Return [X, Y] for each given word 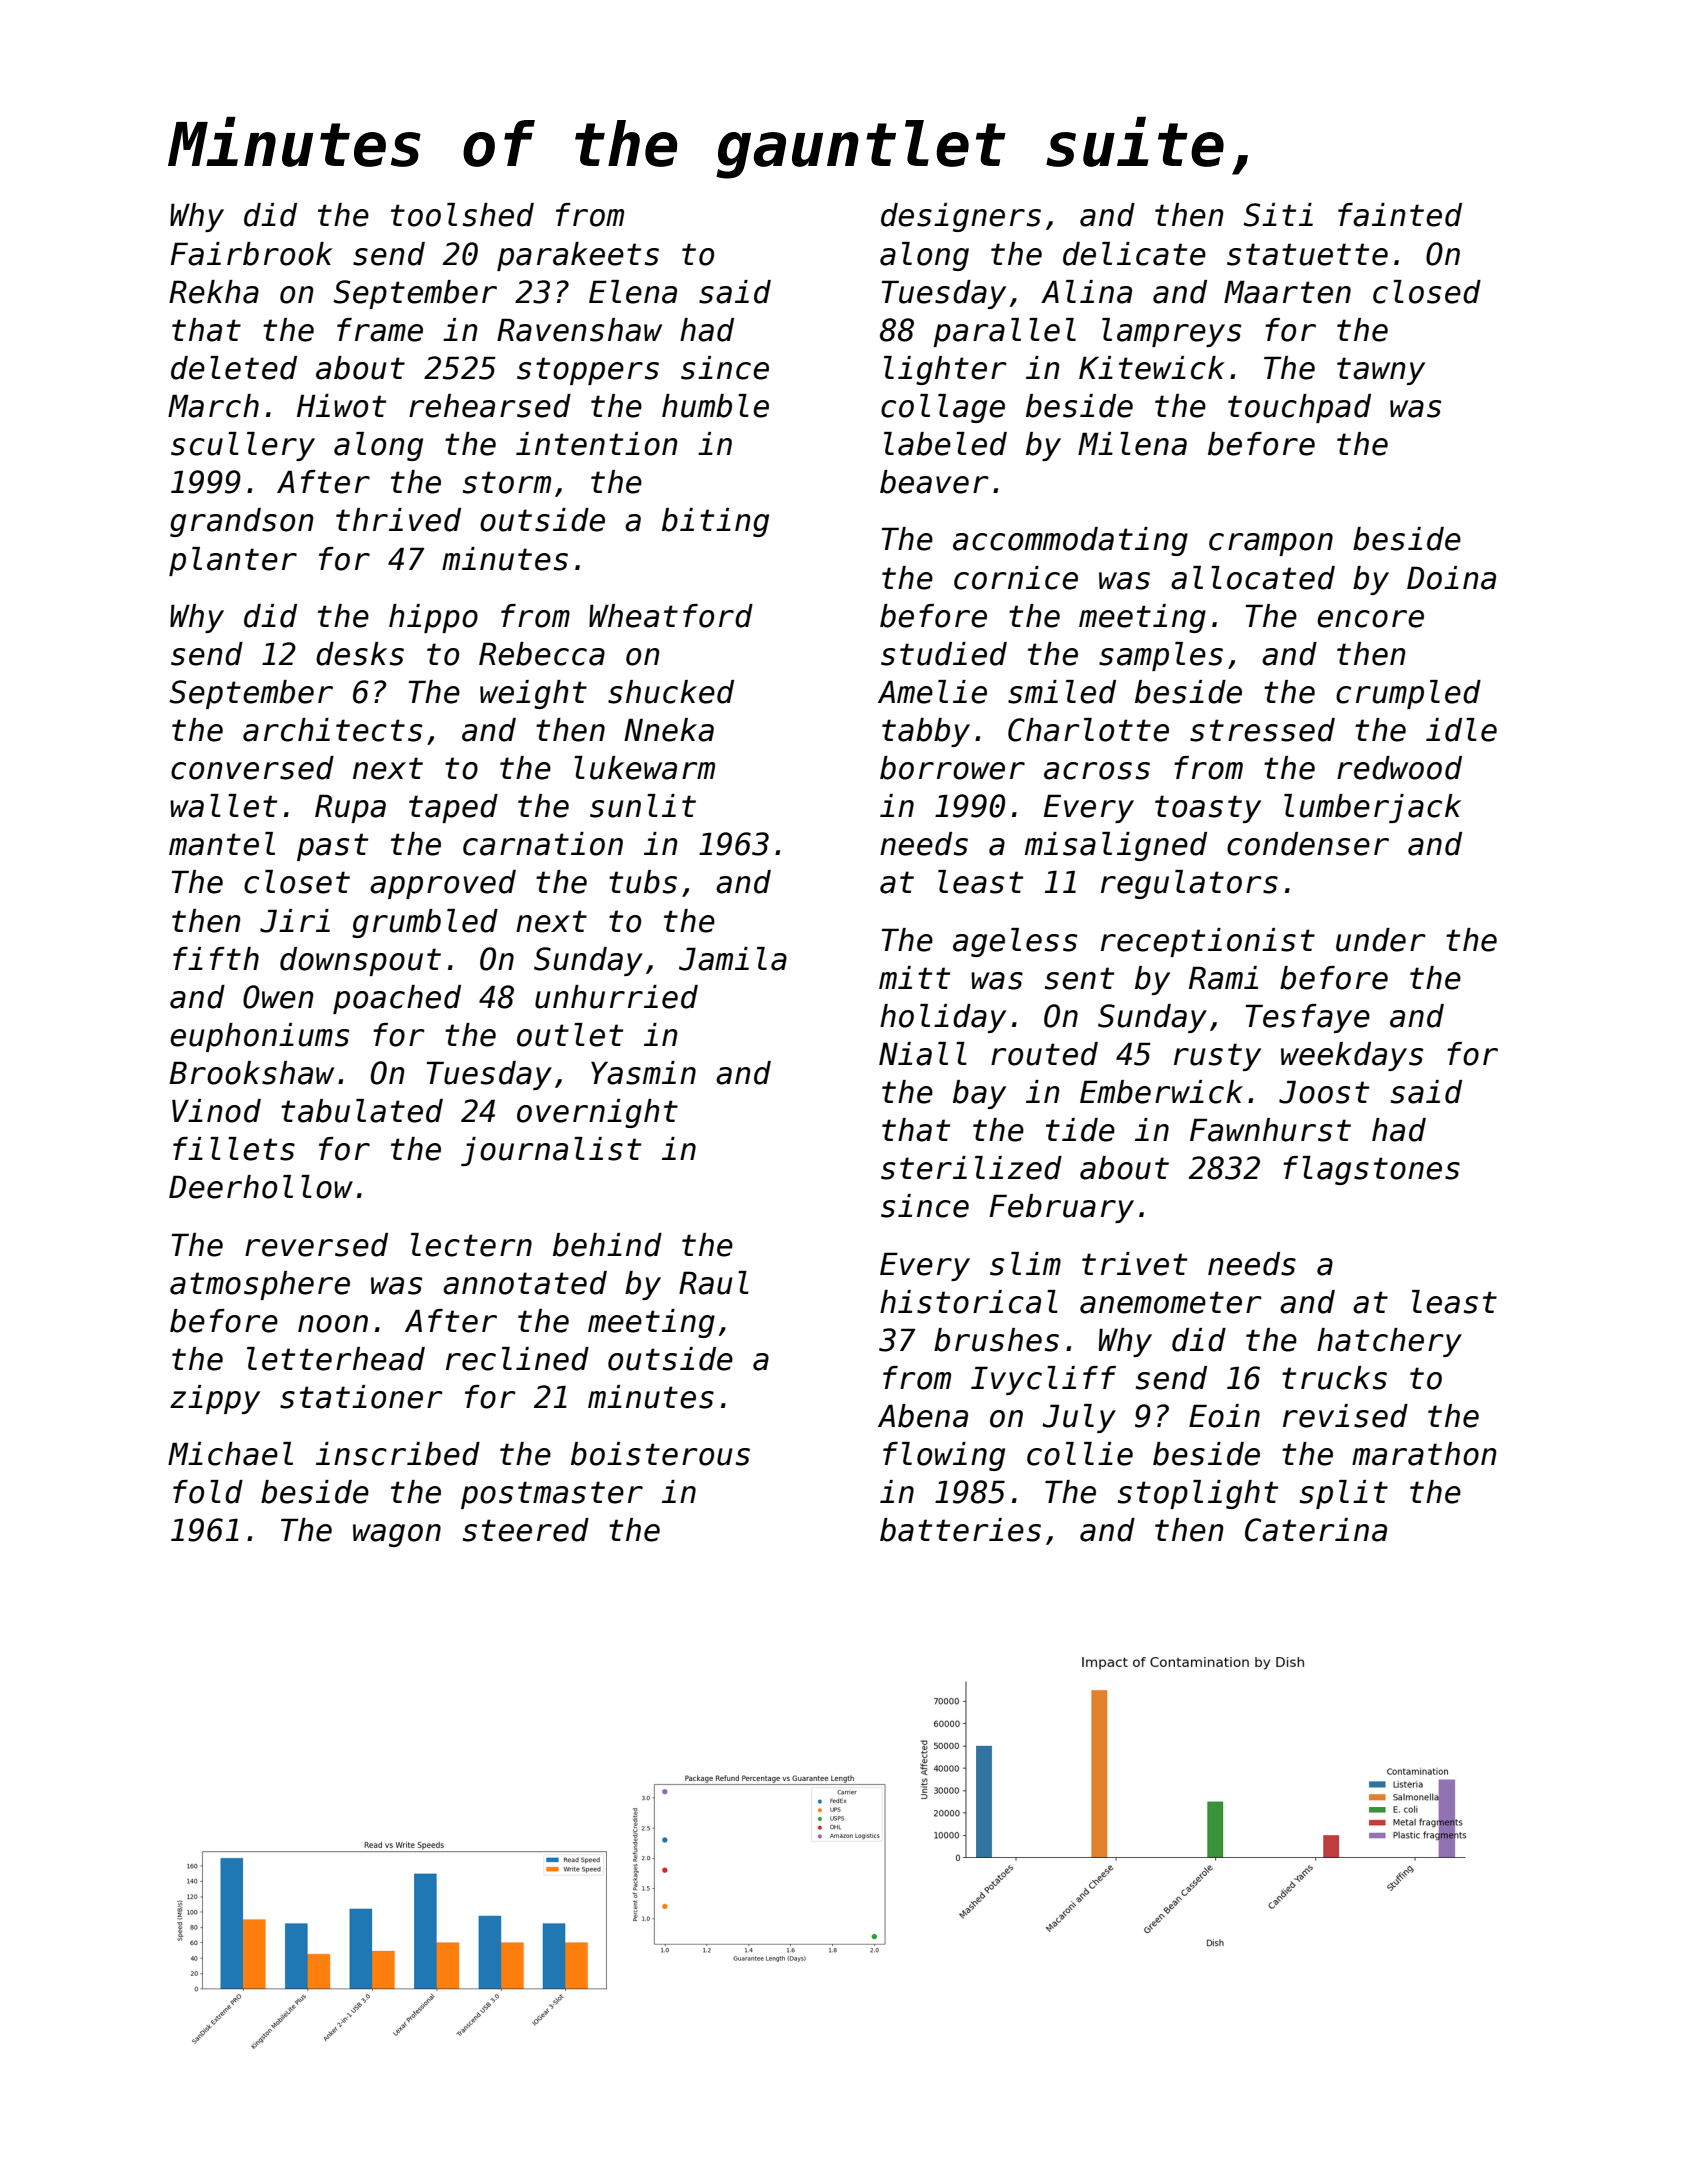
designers [961, 217]
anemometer [1171, 1302]
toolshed [462, 215]
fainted [1400, 215]
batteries [960, 1530]
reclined [517, 1359]
